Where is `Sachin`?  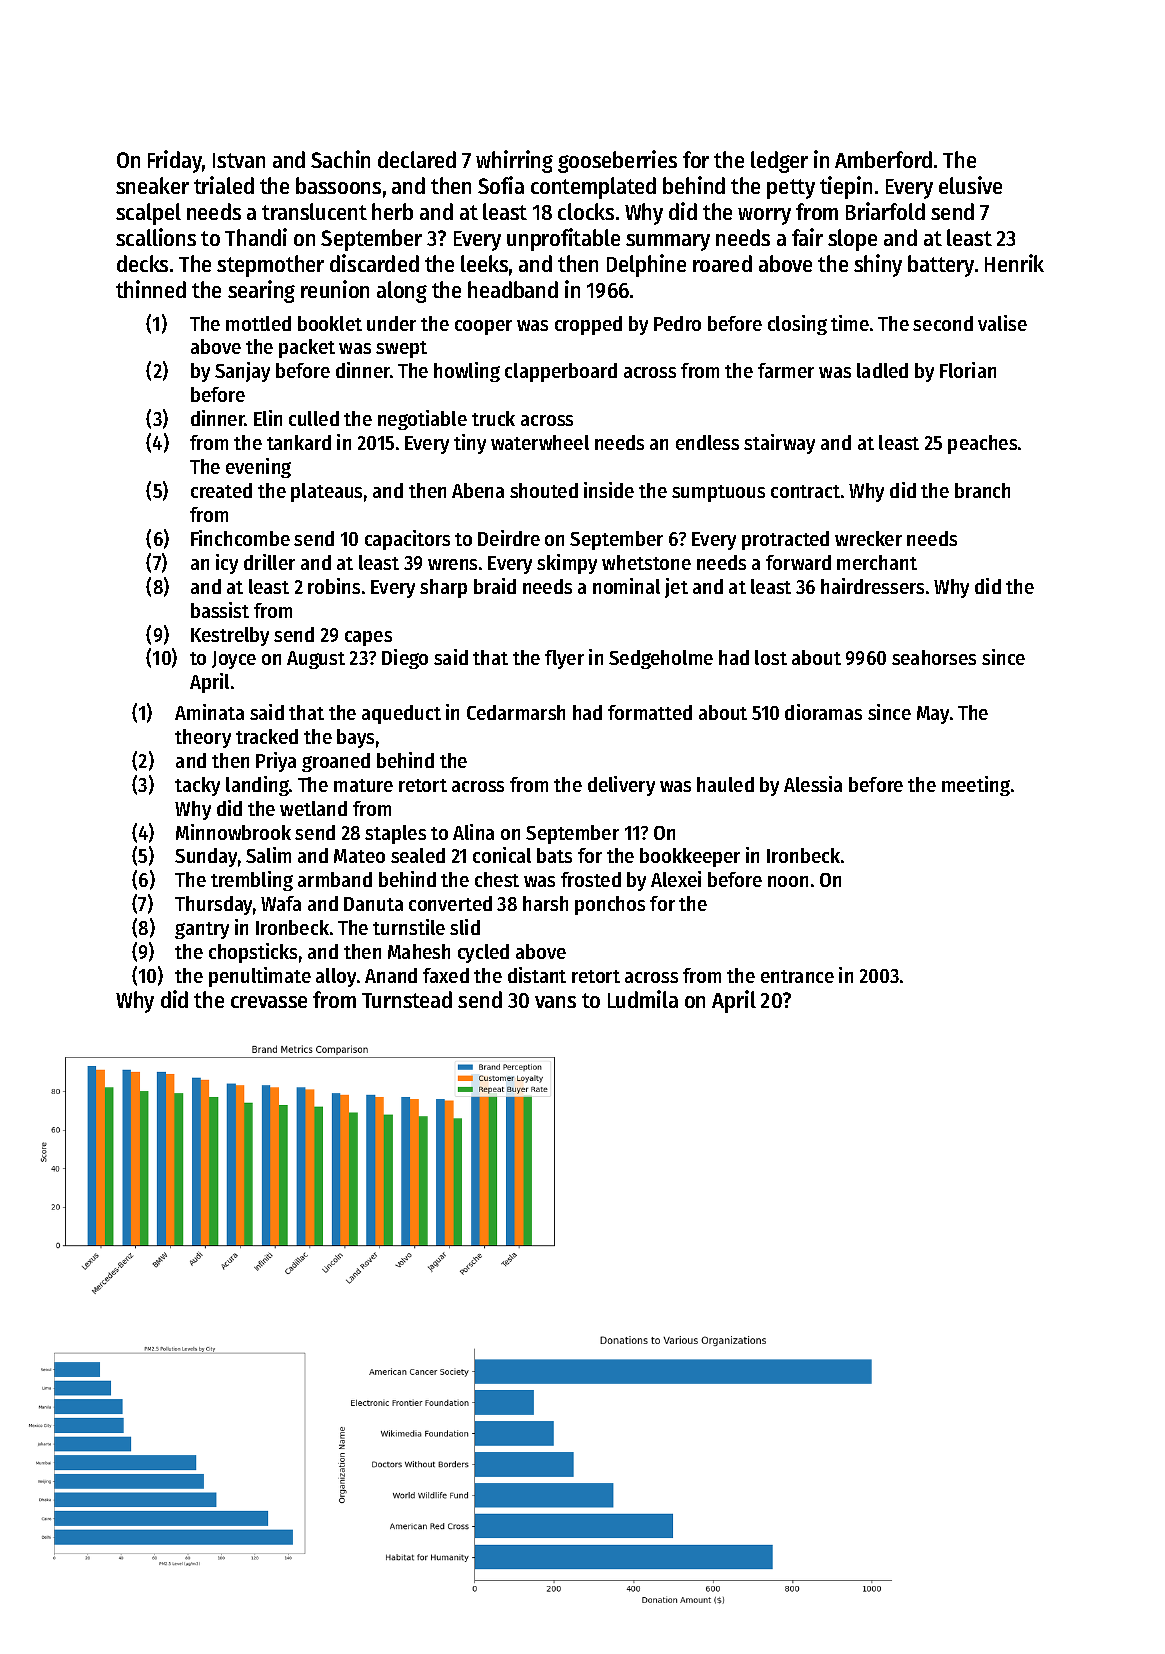 Sachin is located at coordinates (340, 159).
